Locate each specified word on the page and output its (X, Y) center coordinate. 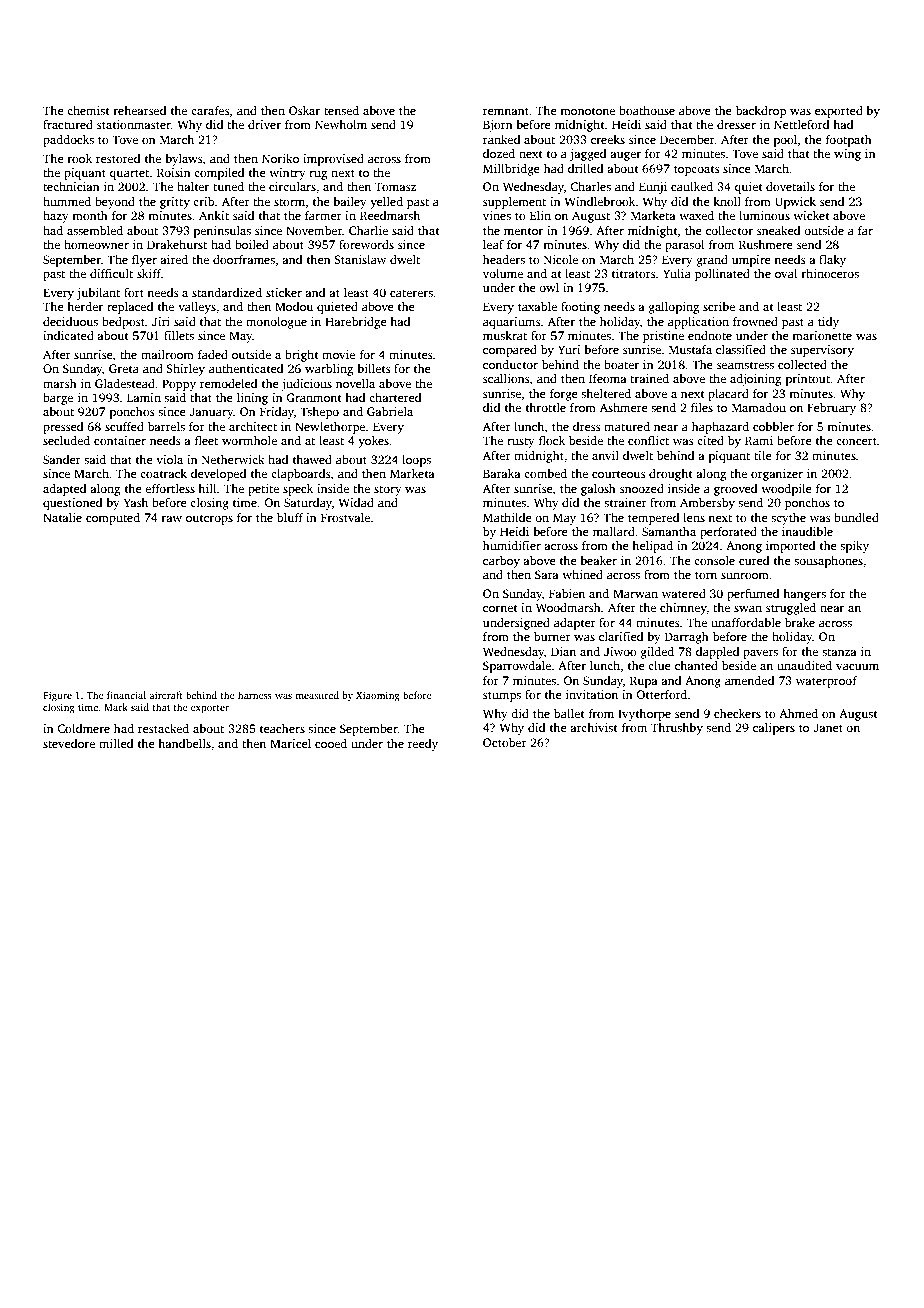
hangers (804, 595)
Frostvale (345, 517)
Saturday (308, 504)
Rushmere (766, 244)
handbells (184, 743)
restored (118, 158)
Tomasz (395, 186)
